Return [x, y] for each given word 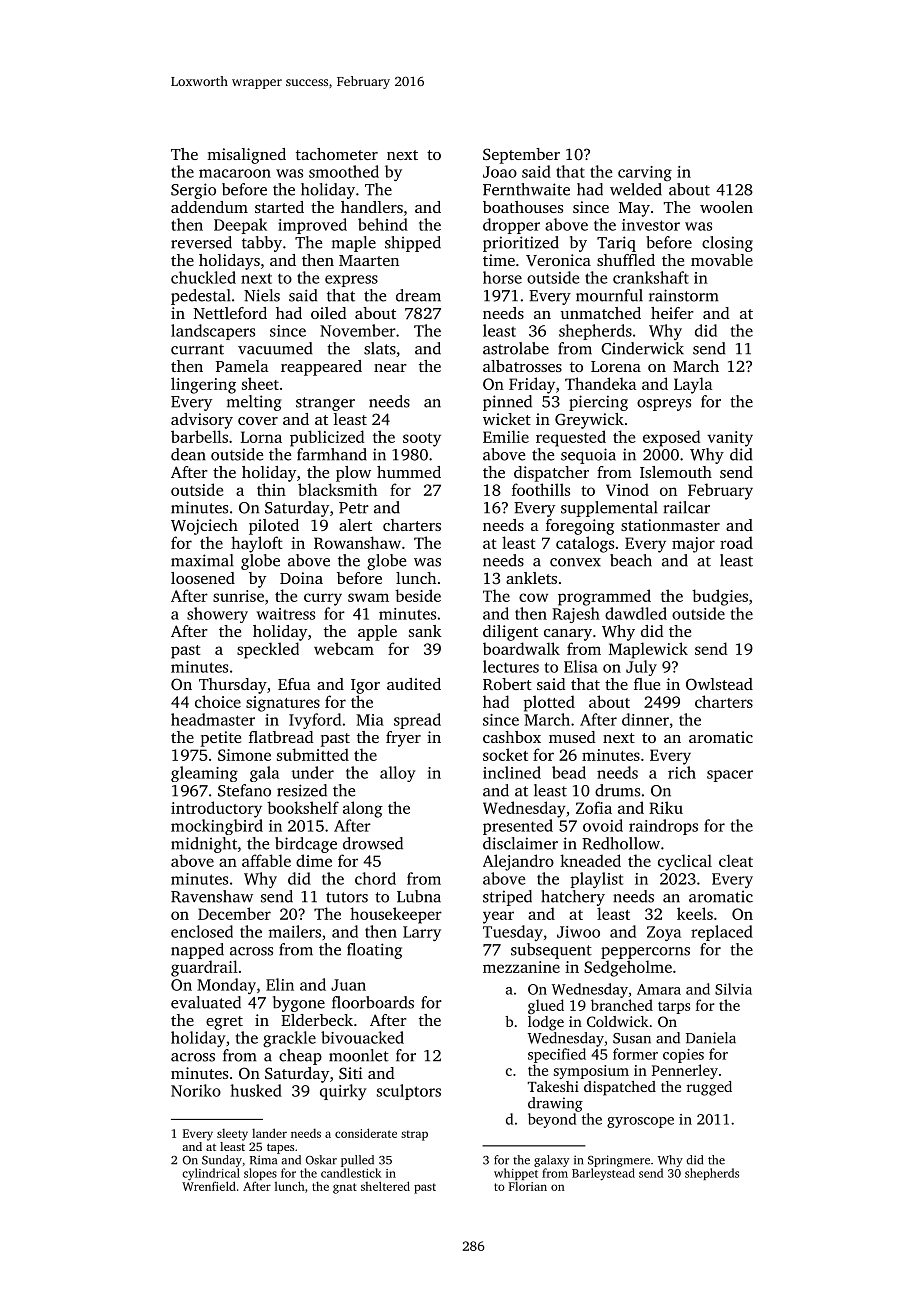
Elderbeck [317, 1020]
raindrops [663, 827]
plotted [549, 703]
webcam [344, 648]
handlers [372, 207]
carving [645, 173]
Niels [262, 295]
